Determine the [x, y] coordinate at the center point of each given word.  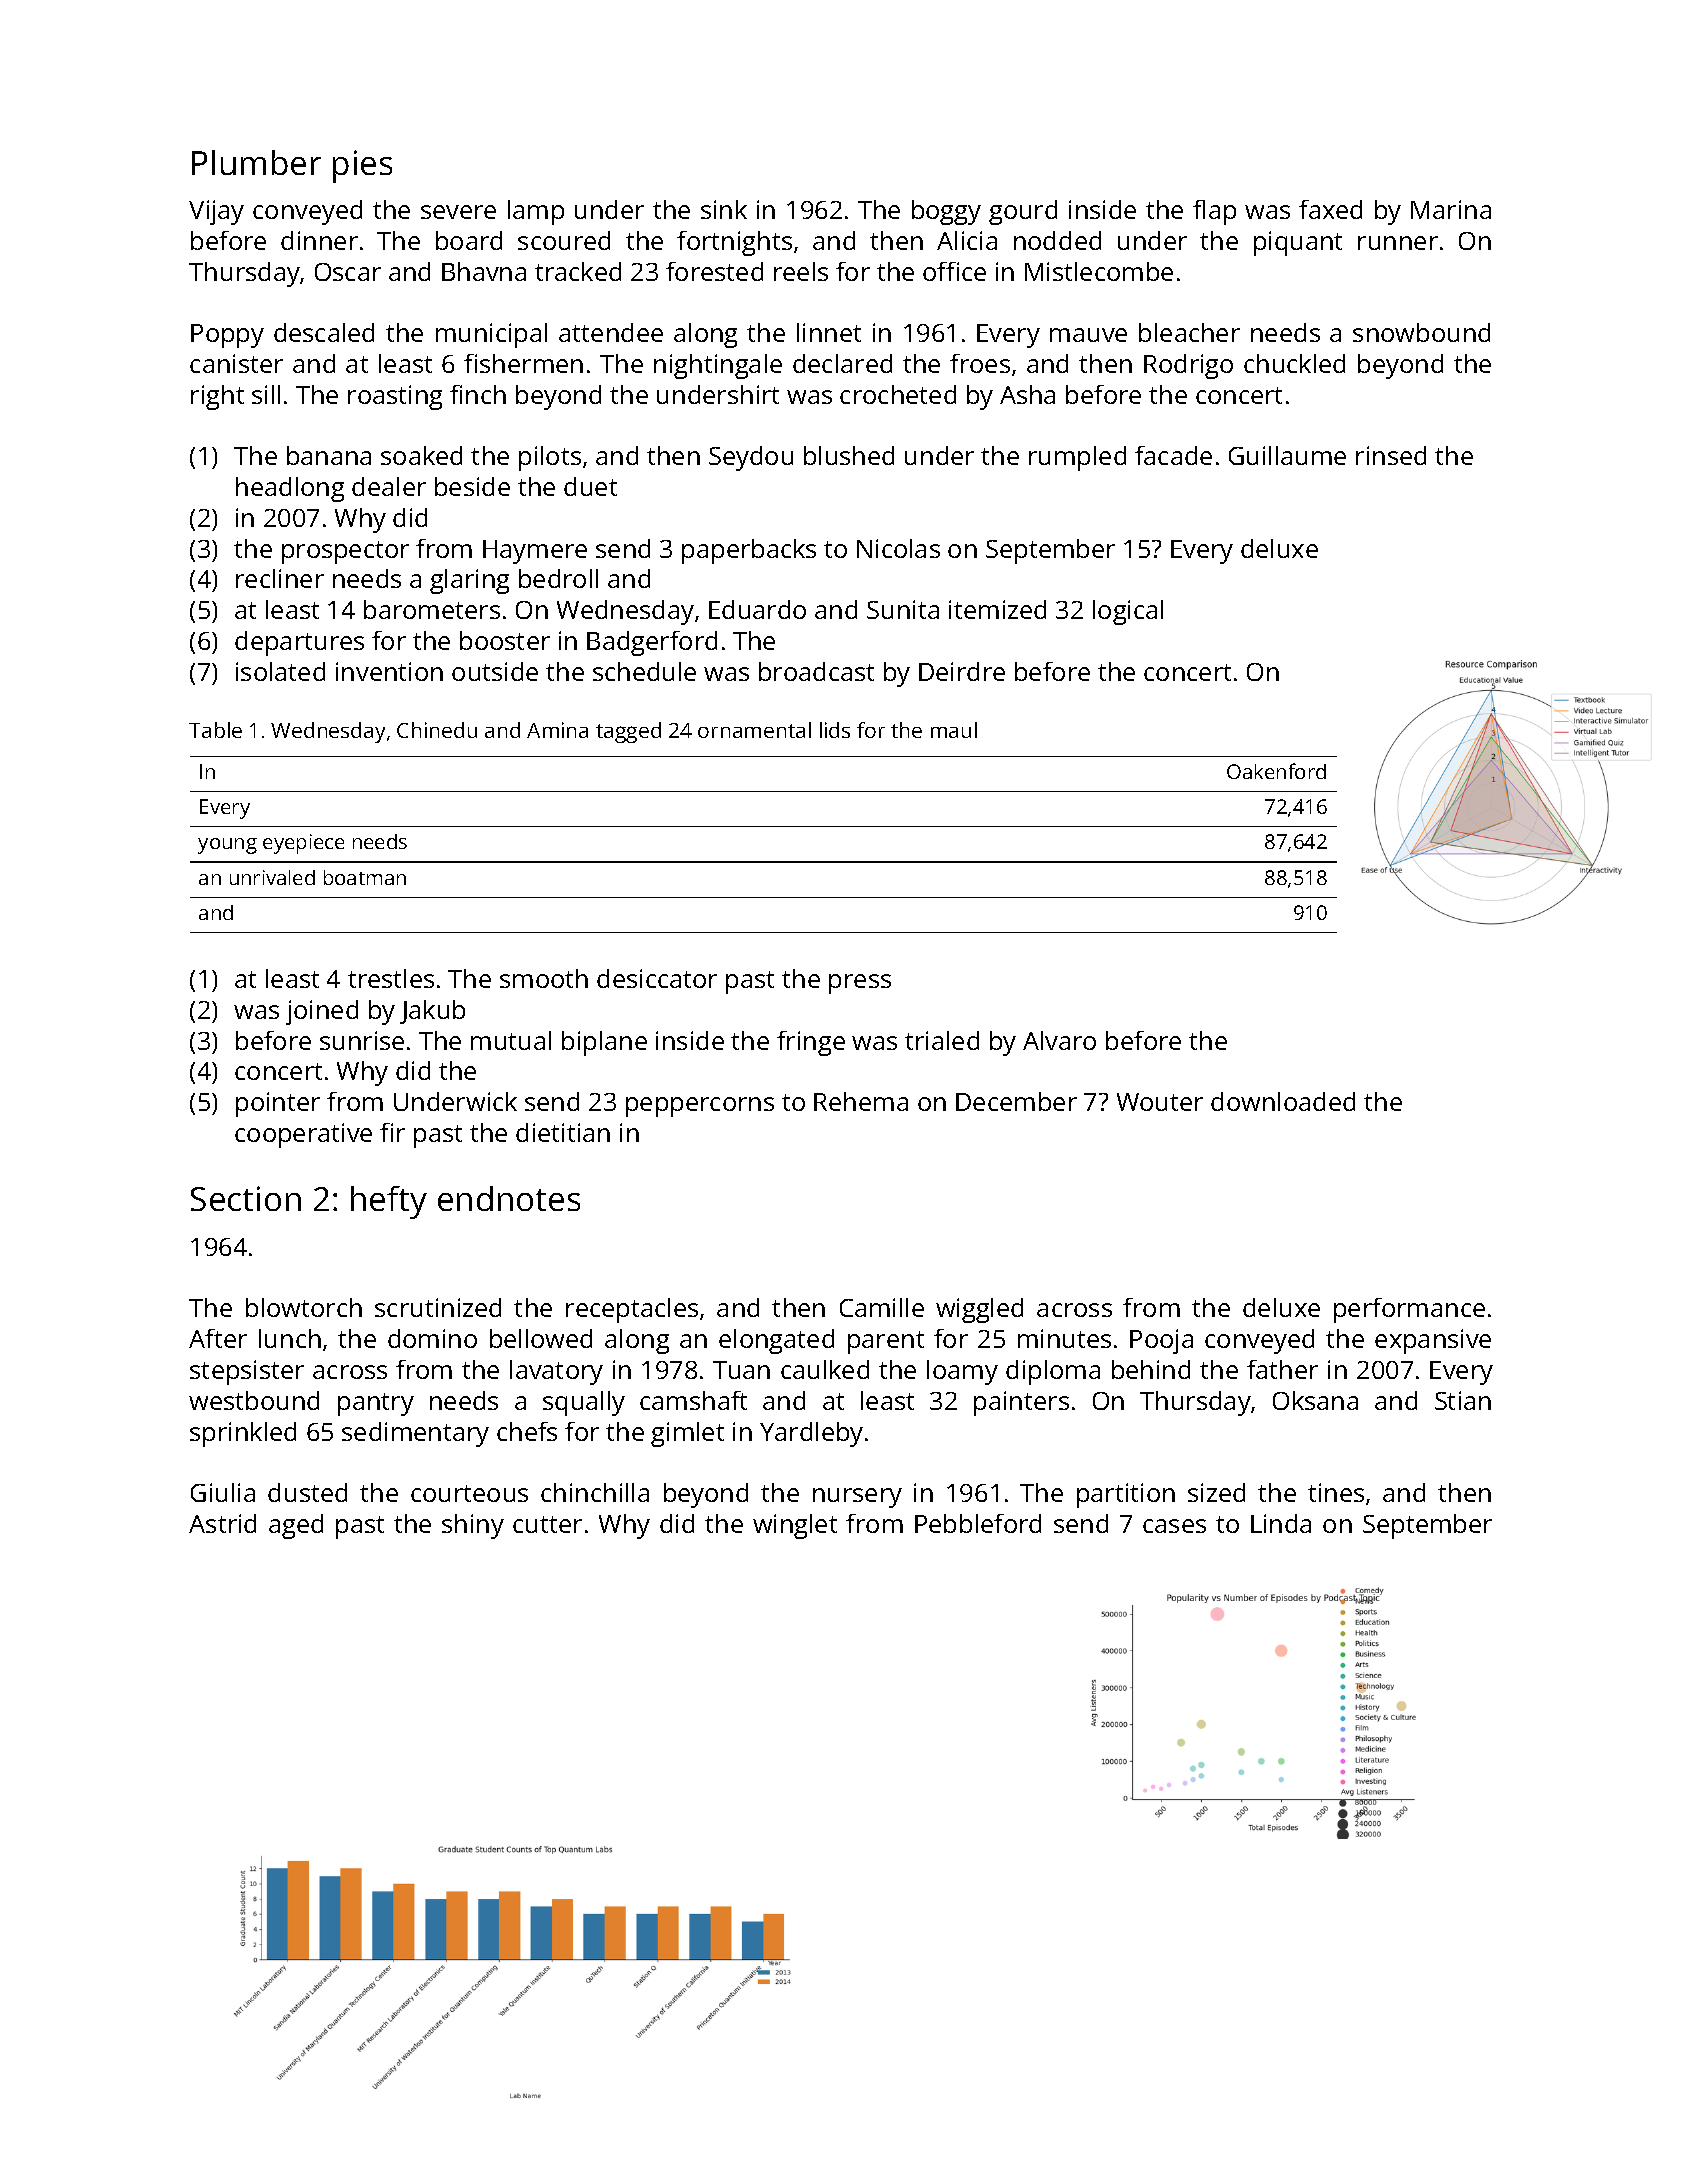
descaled [324, 332]
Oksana [1315, 1400]
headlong [290, 489]
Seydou [751, 458]
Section [246, 1198]
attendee [611, 332]
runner [1398, 243]
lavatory [556, 1372]
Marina [1451, 209]
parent [886, 1342]
